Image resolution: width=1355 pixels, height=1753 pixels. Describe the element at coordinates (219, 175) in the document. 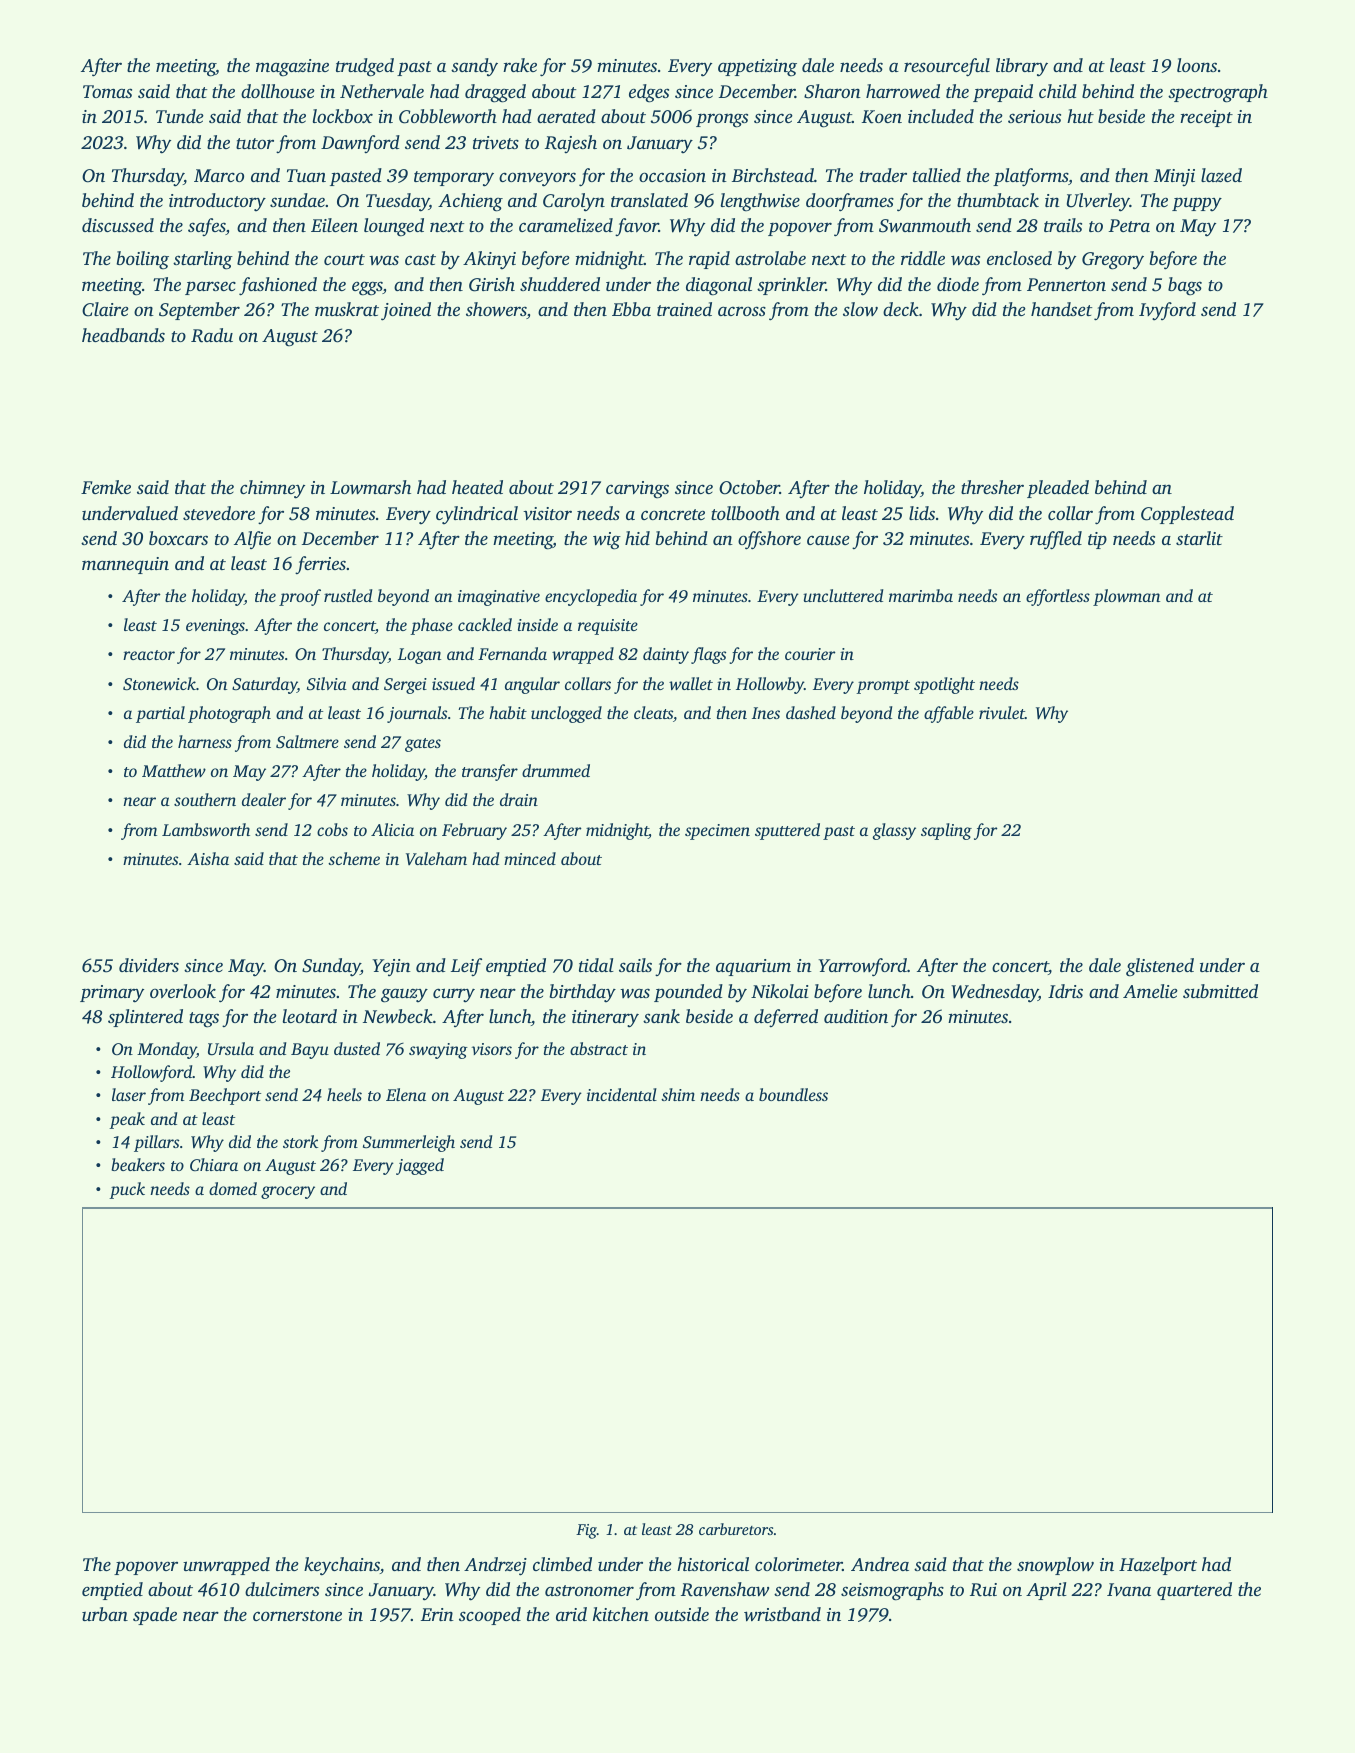

I see `Marco` at that location.
